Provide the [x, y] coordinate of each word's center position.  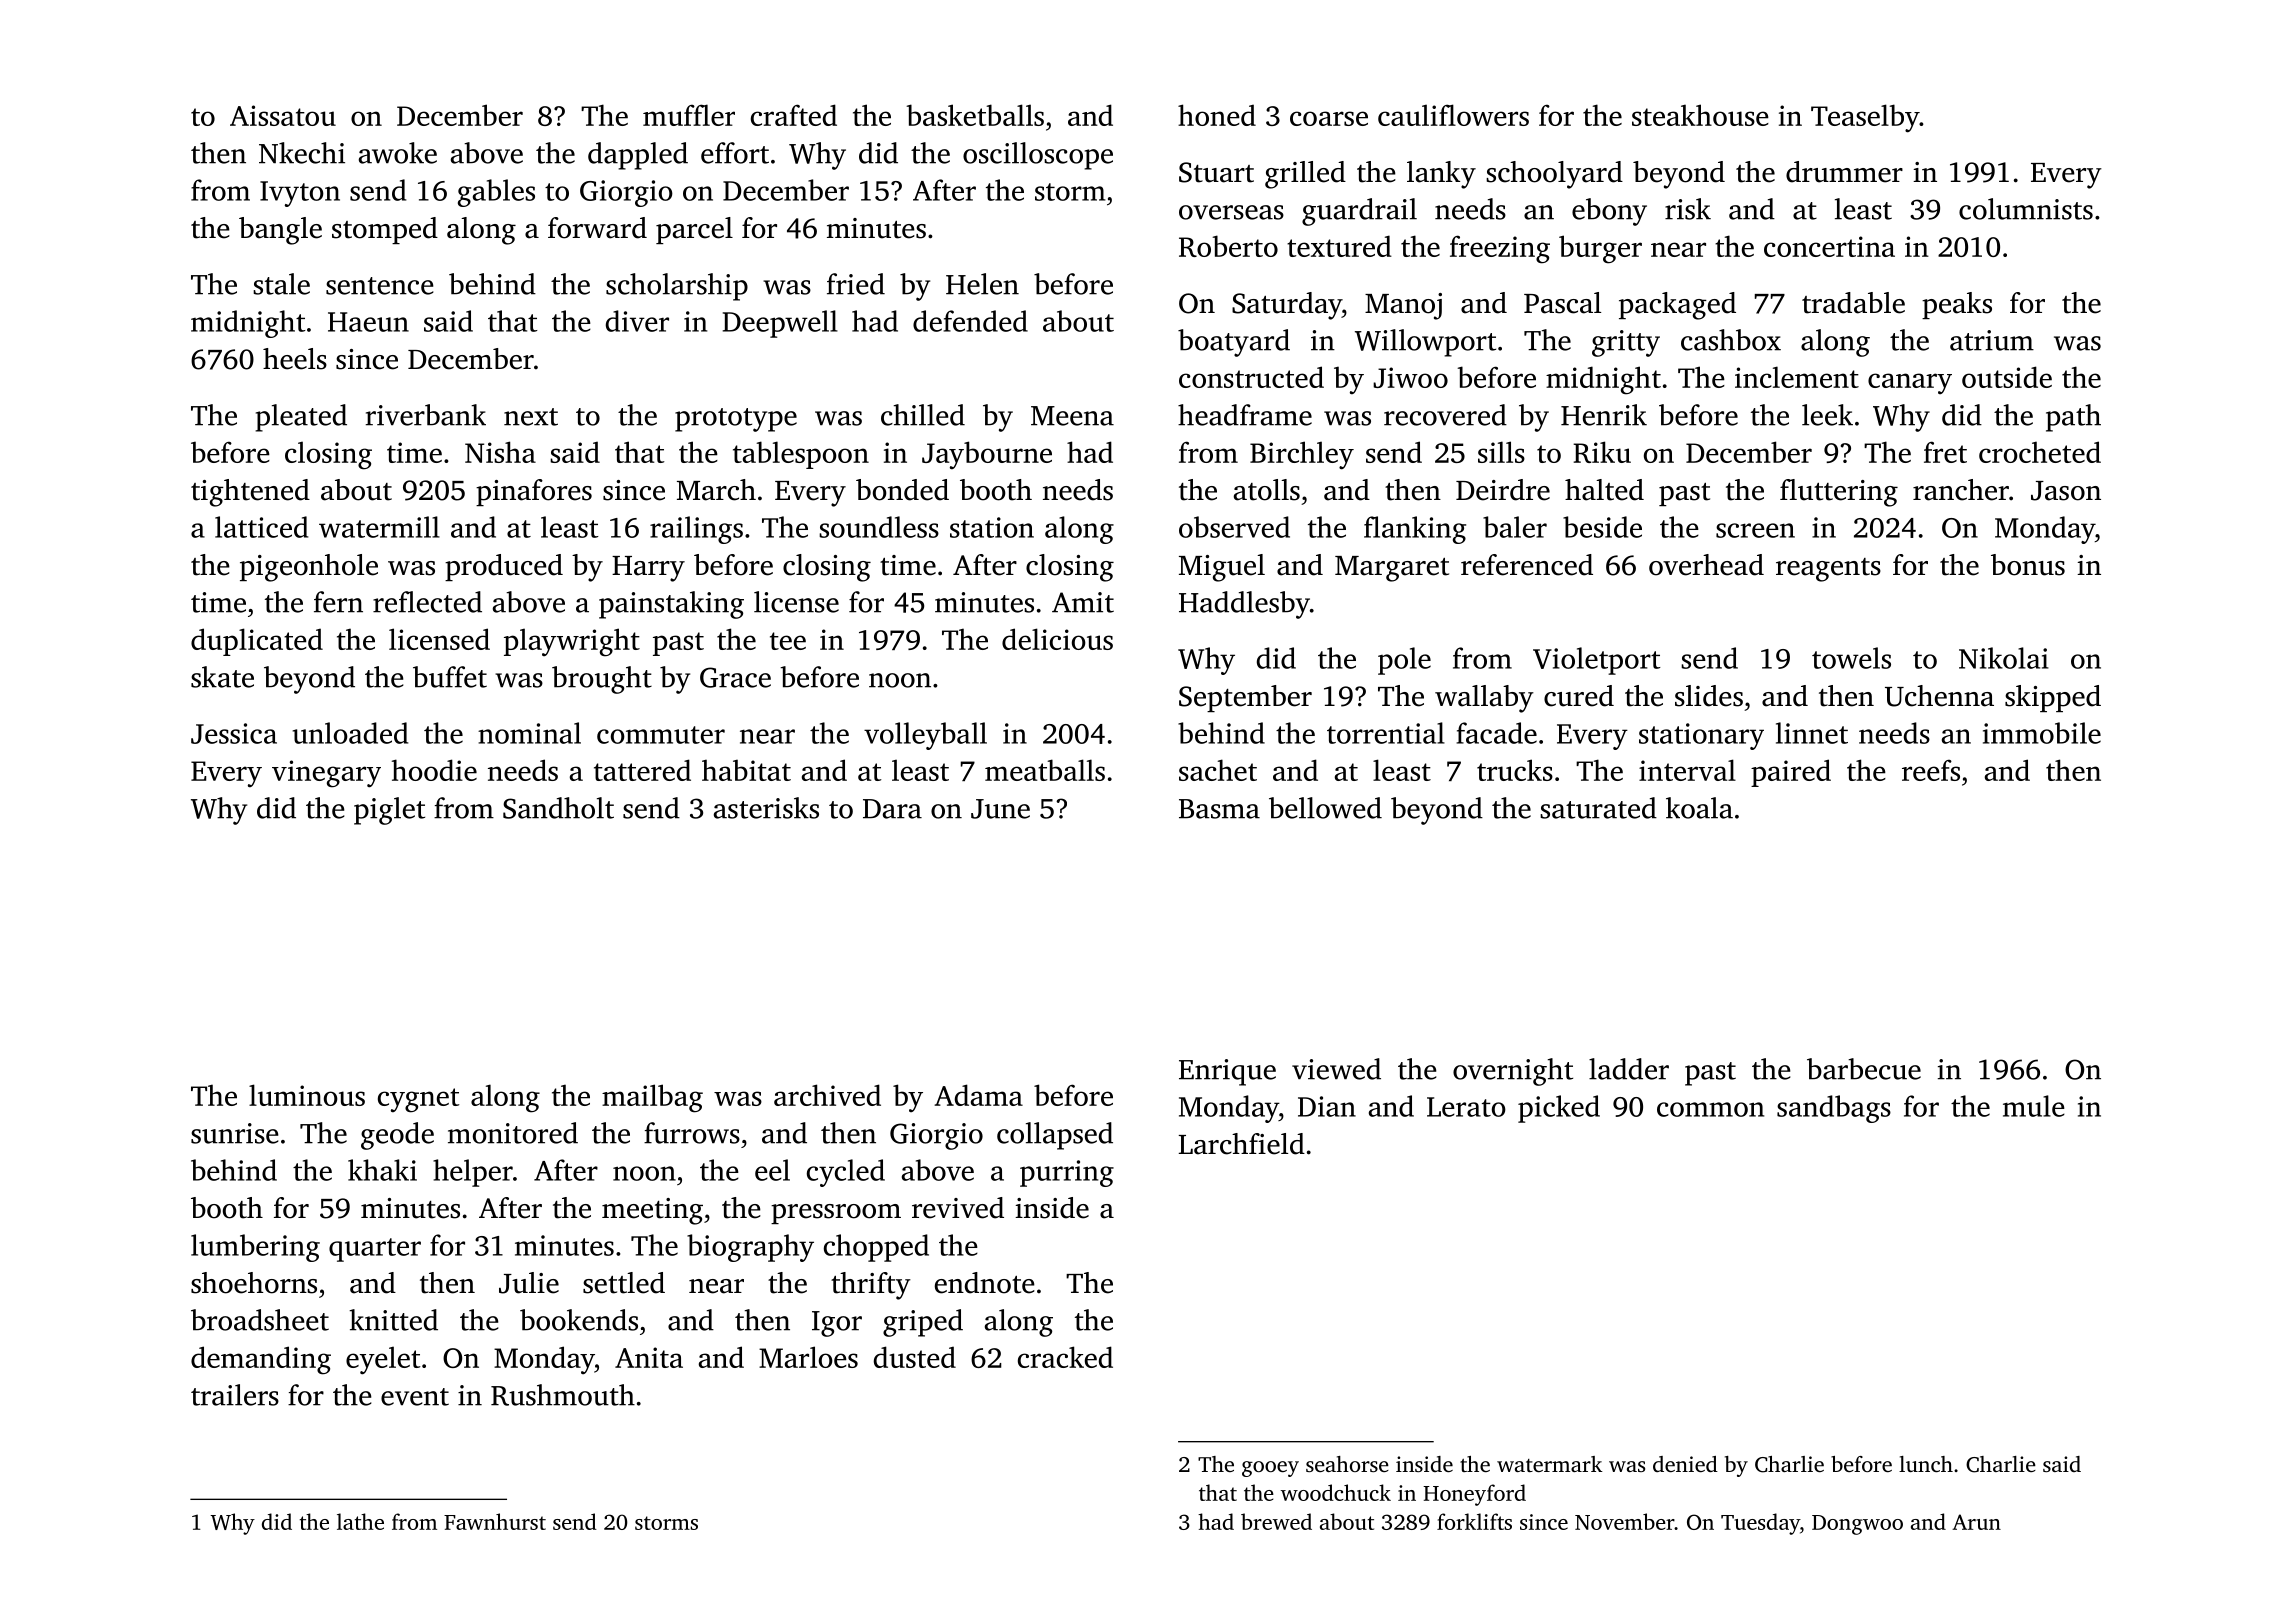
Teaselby [1865, 118]
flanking [1415, 530]
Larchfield [1242, 1144]
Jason [2066, 491]
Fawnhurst [495, 1521]
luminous [307, 1095]
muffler [689, 115]
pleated [301, 418]
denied [1685, 1464]
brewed [1276, 1521]
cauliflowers [1453, 115]
